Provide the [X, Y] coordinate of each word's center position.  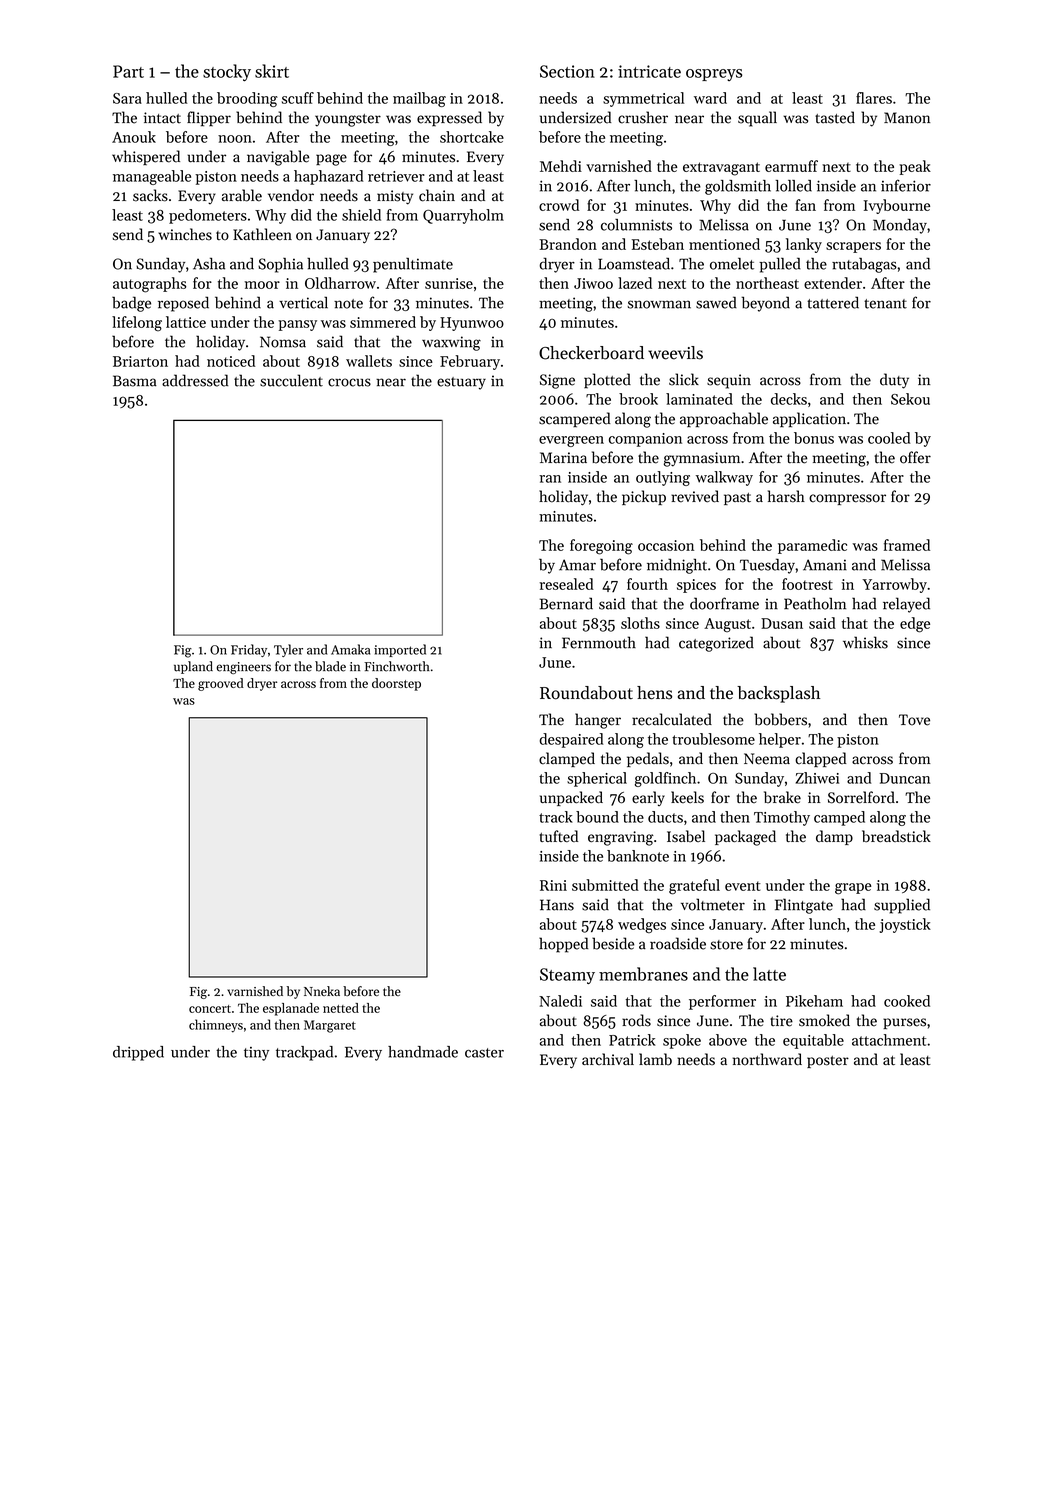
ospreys [714, 75]
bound [597, 817]
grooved [221, 684]
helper [780, 740]
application [809, 420]
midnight [677, 566]
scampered [575, 420]
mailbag [419, 99]
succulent [291, 380]
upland [193, 667]
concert [210, 1009]
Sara [127, 98]
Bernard [566, 603]
